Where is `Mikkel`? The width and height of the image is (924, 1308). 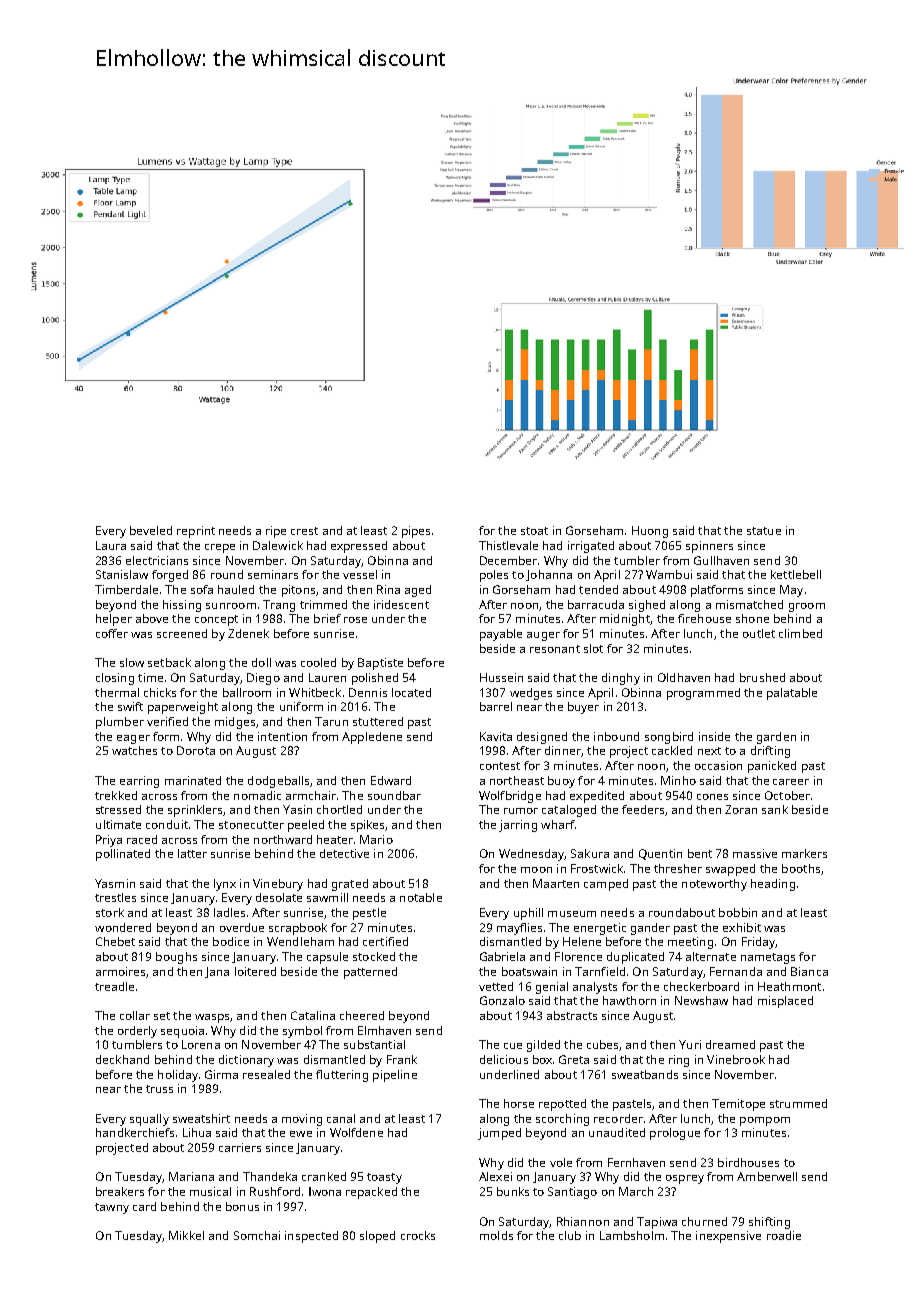
Mikkel is located at coordinates (186, 1235).
